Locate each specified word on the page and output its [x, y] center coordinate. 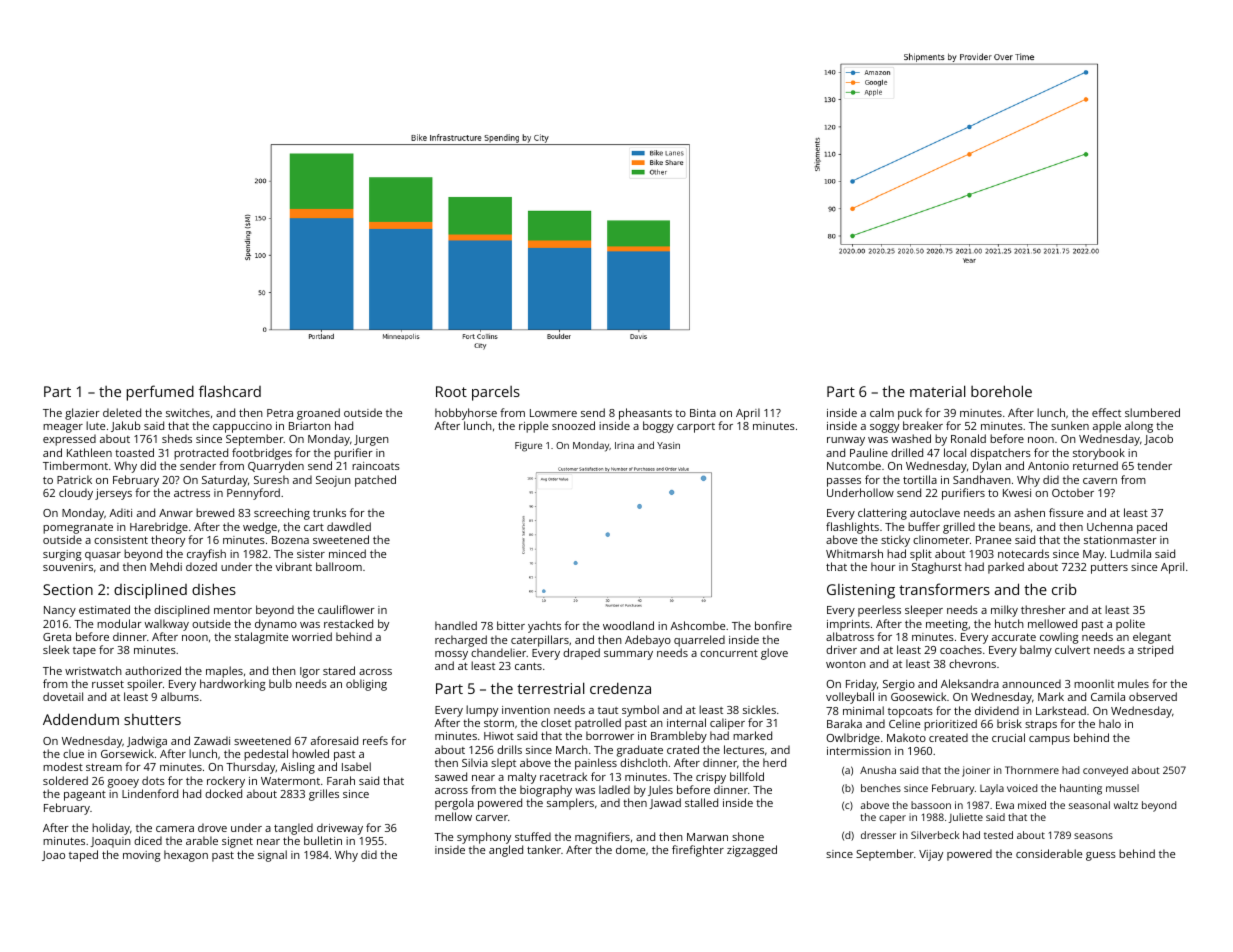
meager [63, 428]
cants [528, 666]
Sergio [899, 685]
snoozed [573, 425]
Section [68, 589]
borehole [1001, 391]
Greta [57, 637]
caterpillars [540, 641]
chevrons [972, 663]
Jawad [665, 803]
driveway [340, 829]
